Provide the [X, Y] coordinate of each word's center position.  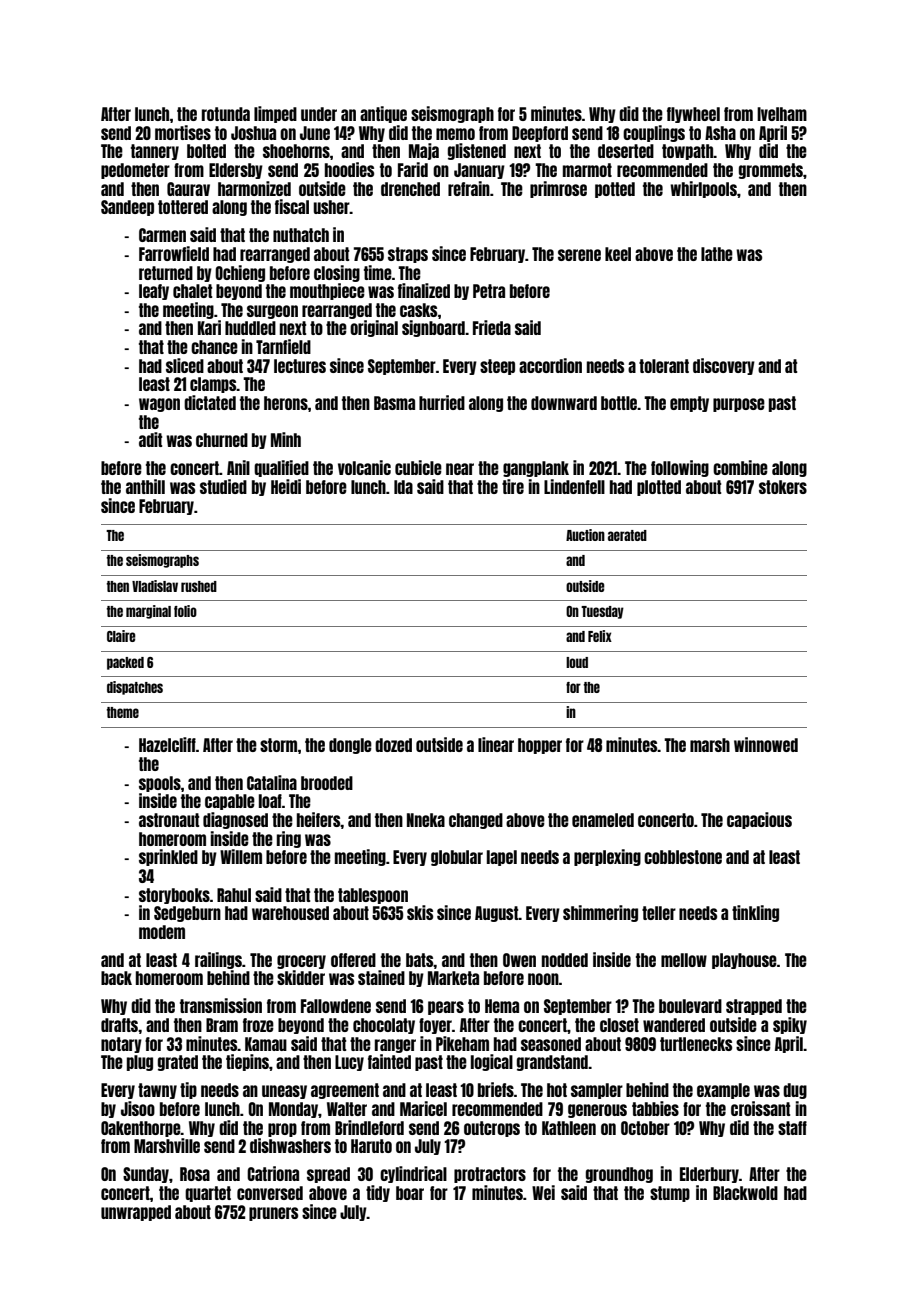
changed [476, 821]
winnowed [766, 744]
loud [577, 662]
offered [353, 960]
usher [331, 207]
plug [140, 1063]
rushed [199, 586]
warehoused [290, 913]
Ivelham [782, 114]
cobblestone [683, 857]
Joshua [253, 133]
